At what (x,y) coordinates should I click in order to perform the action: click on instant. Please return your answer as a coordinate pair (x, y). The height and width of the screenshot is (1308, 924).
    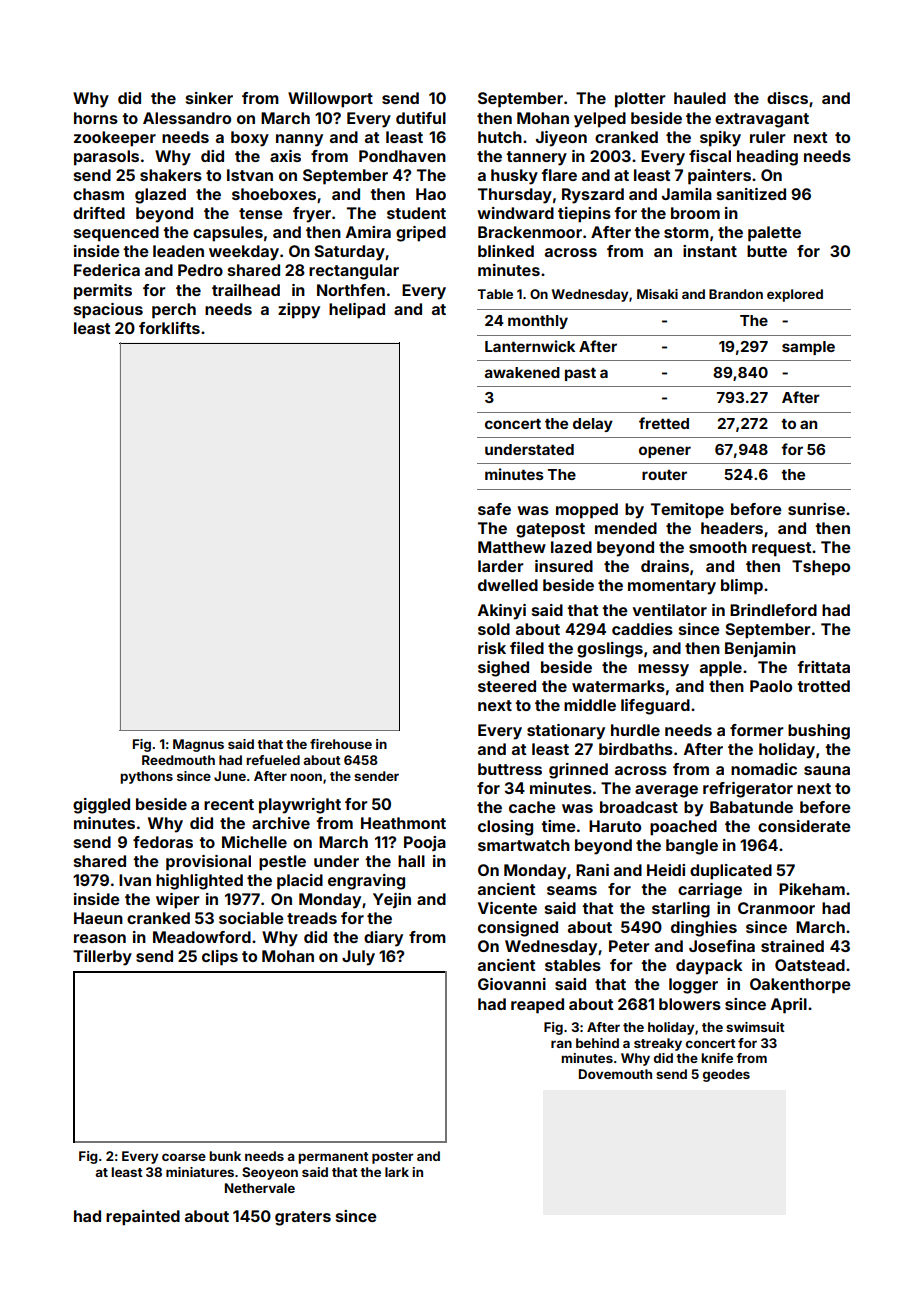
    Looking at the image, I should click on (710, 251).
